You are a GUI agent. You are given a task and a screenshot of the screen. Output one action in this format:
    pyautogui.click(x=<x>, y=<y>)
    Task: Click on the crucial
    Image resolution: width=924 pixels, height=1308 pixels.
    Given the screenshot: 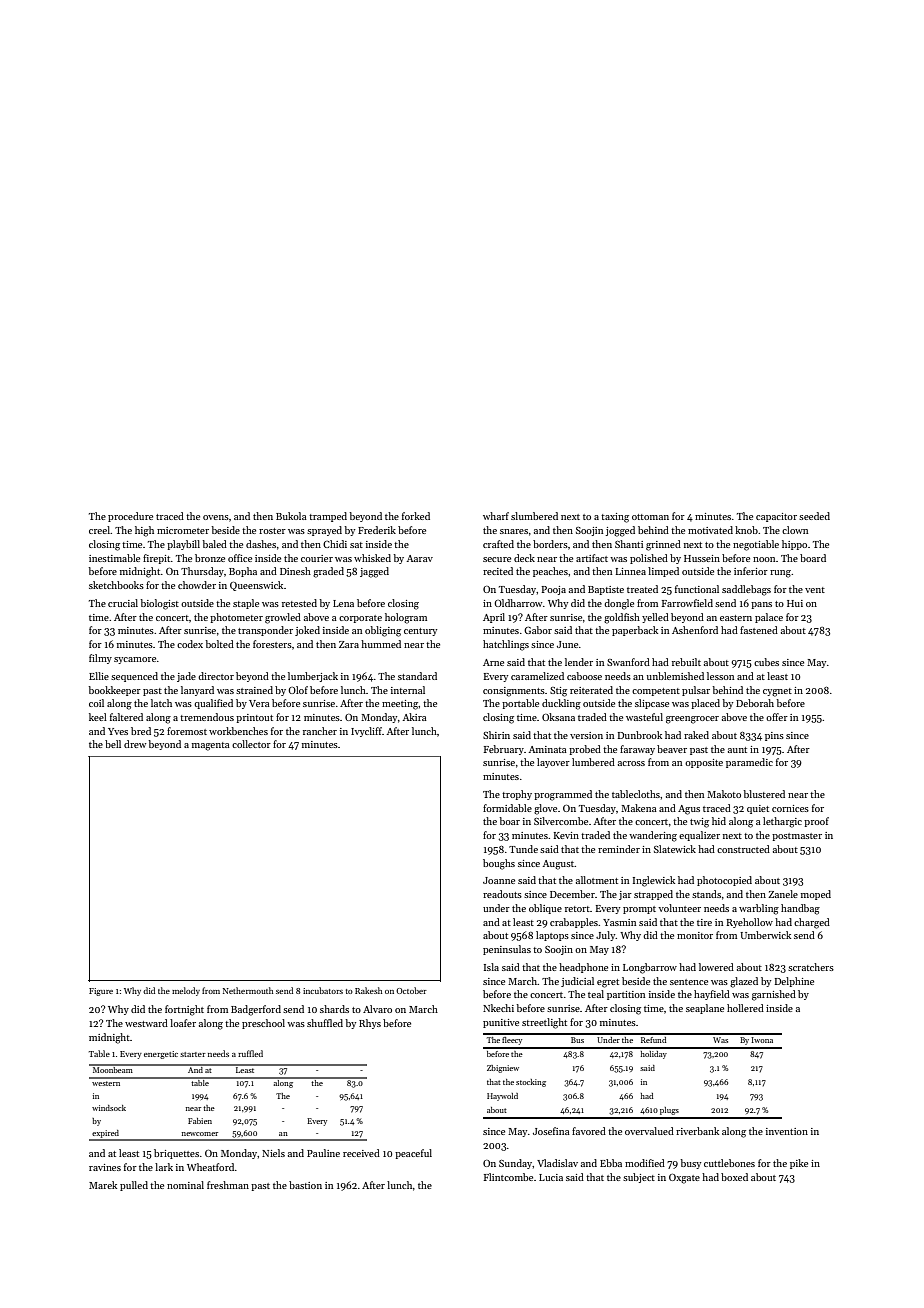 What is the action you would take?
    pyautogui.click(x=123, y=603)
